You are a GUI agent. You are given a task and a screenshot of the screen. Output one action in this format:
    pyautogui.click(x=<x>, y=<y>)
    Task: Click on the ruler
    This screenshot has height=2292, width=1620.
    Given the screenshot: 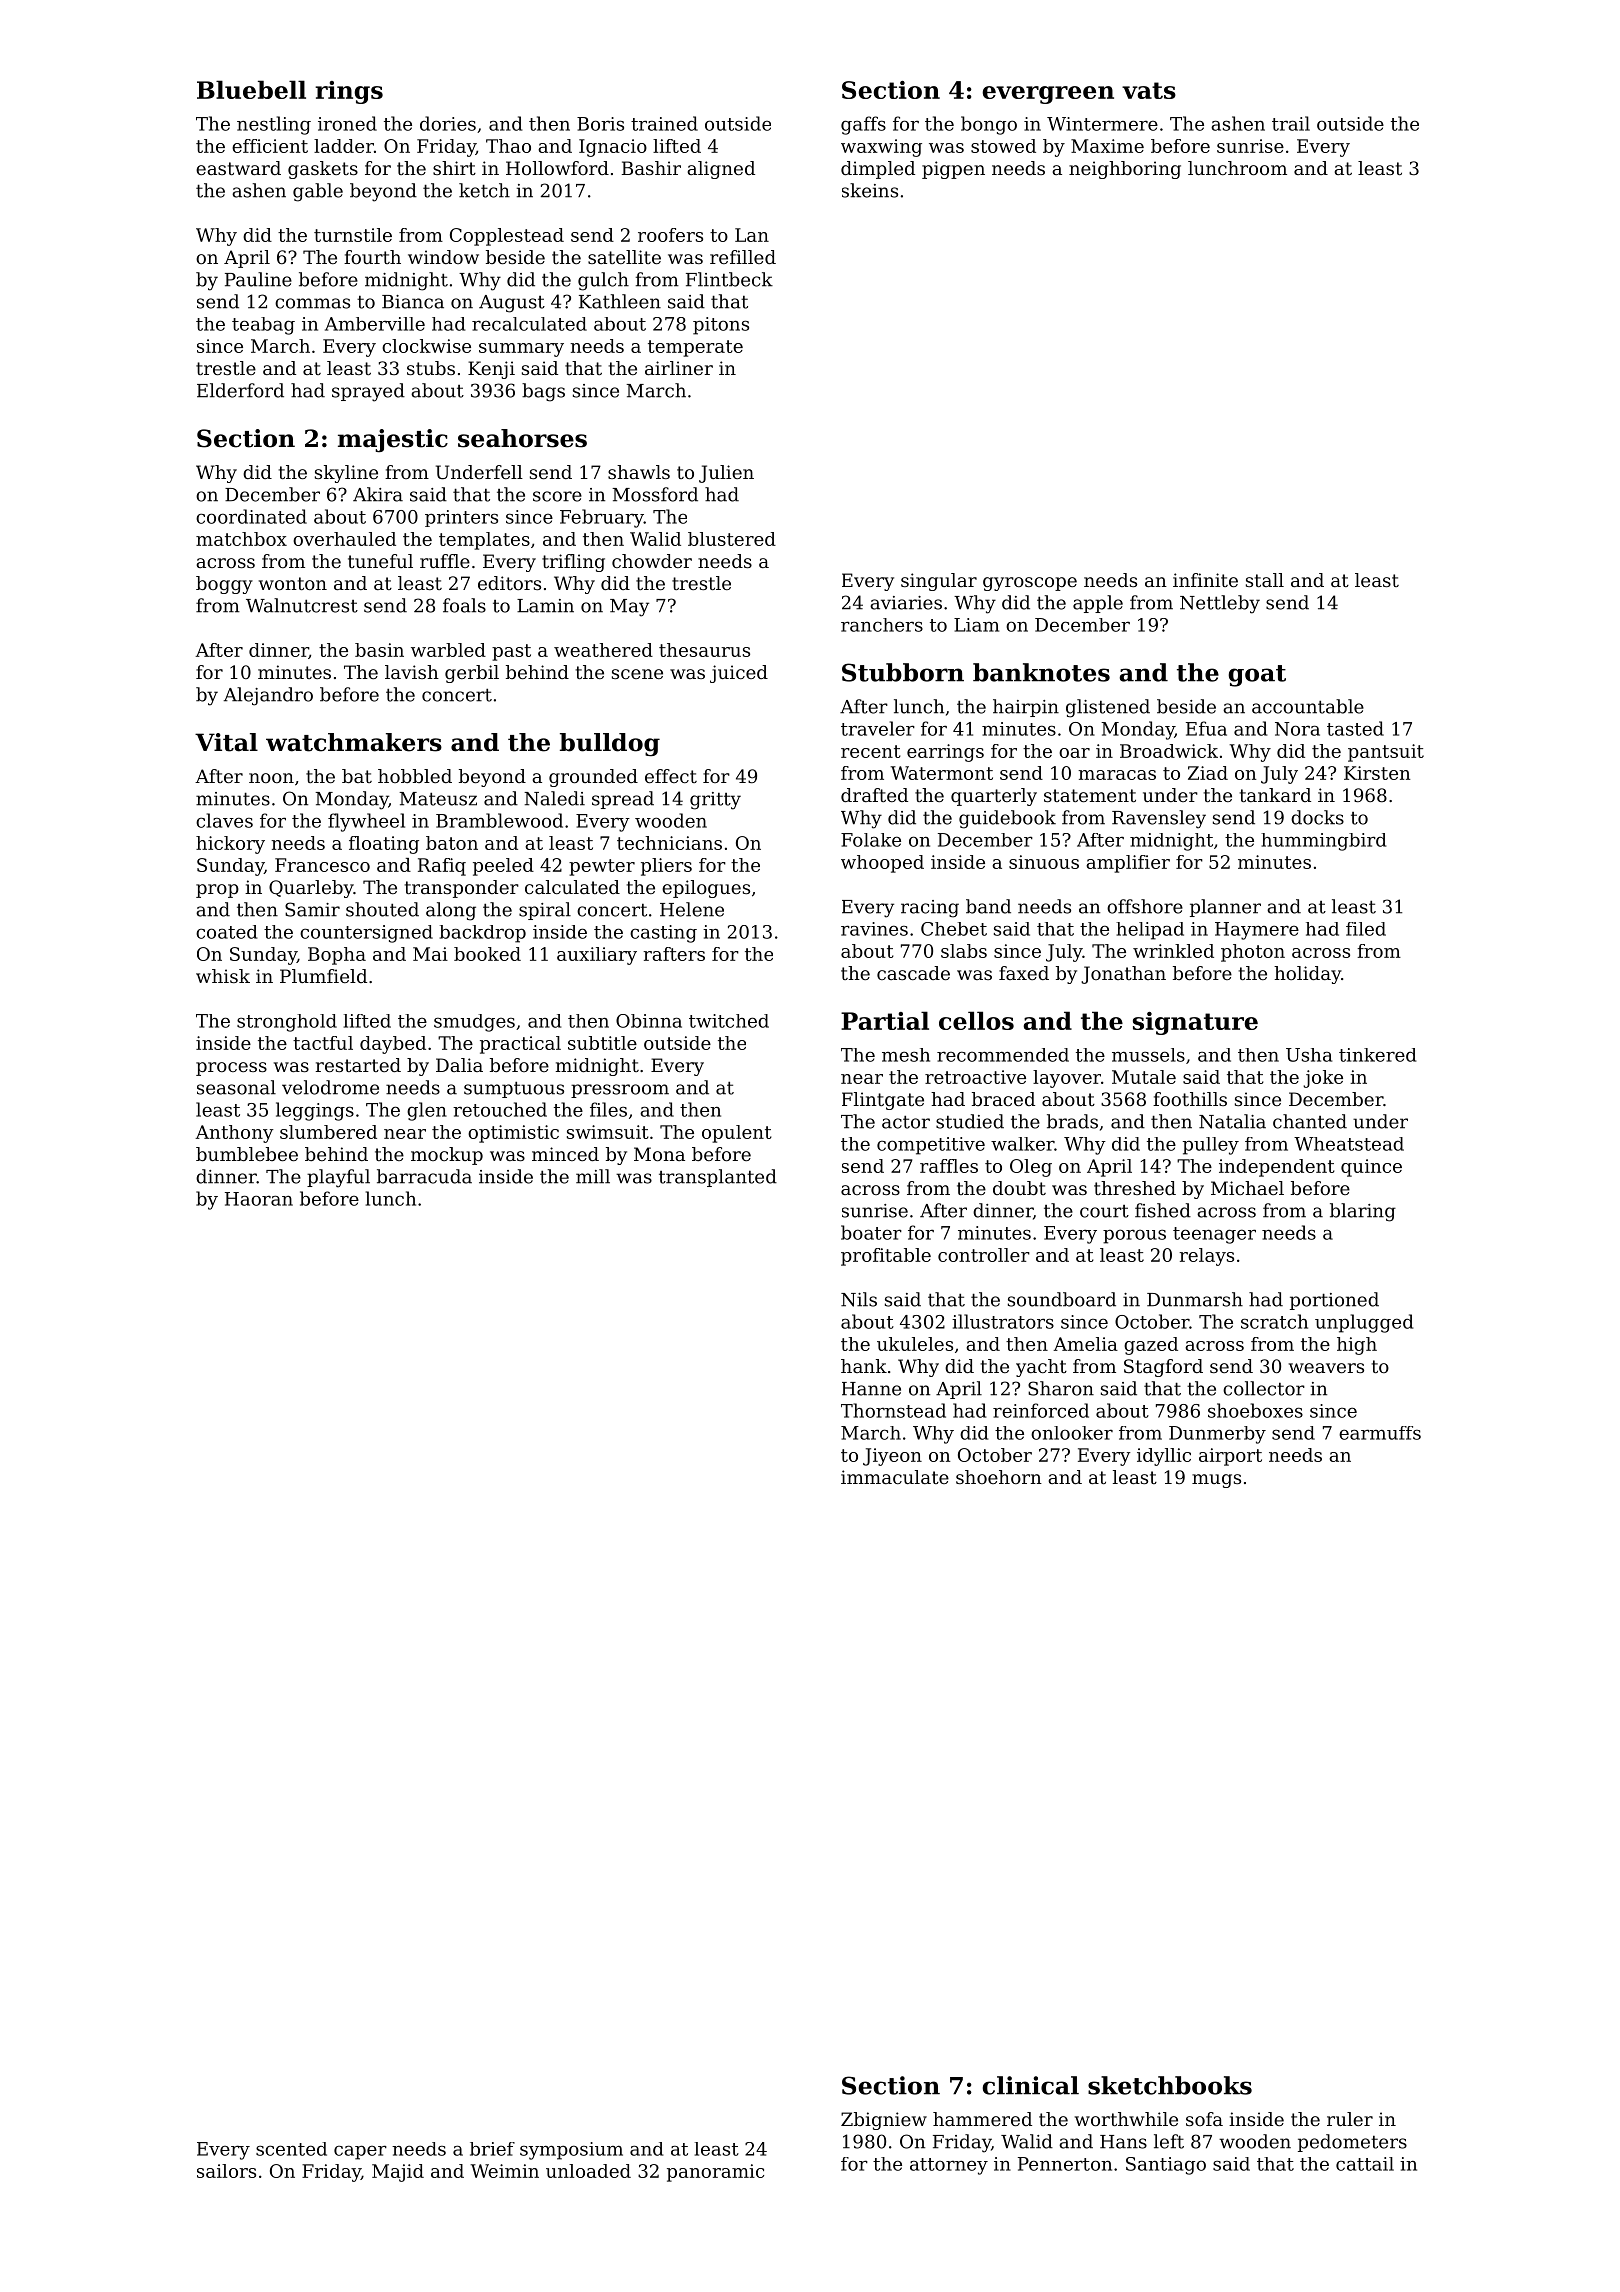 What is the action you would take?
    pyautogui.click(x=1350, y=2119)
